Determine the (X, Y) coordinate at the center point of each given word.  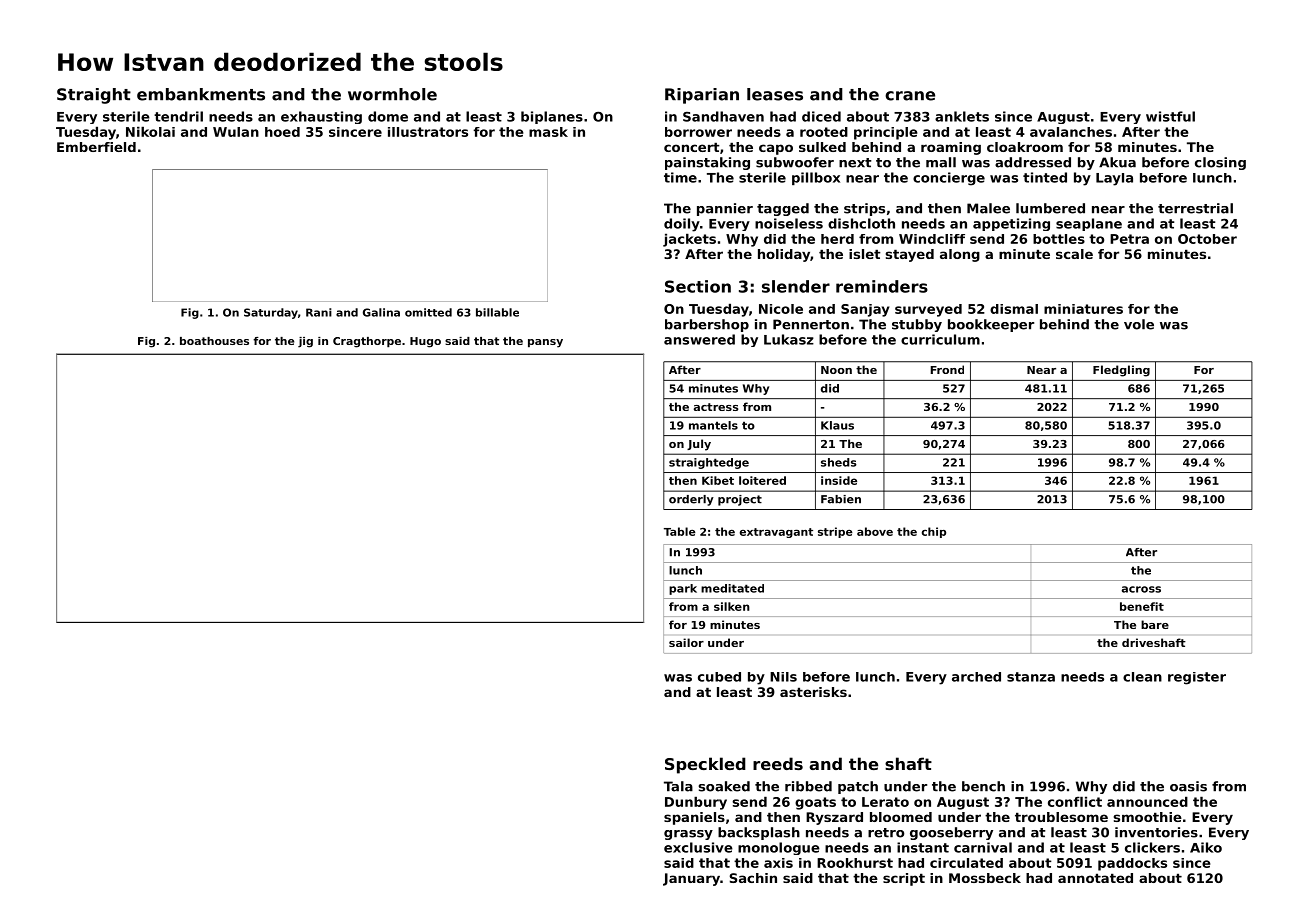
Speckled (705, 765)
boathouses (214, 341)
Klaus (837, 425)
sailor (686, 642)
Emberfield (96, 147)
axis (778, 863)
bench (983, 786)
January (691, 879)
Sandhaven (723, 116)
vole (1139, 324)
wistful (1170, 116)
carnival (983, 847)
